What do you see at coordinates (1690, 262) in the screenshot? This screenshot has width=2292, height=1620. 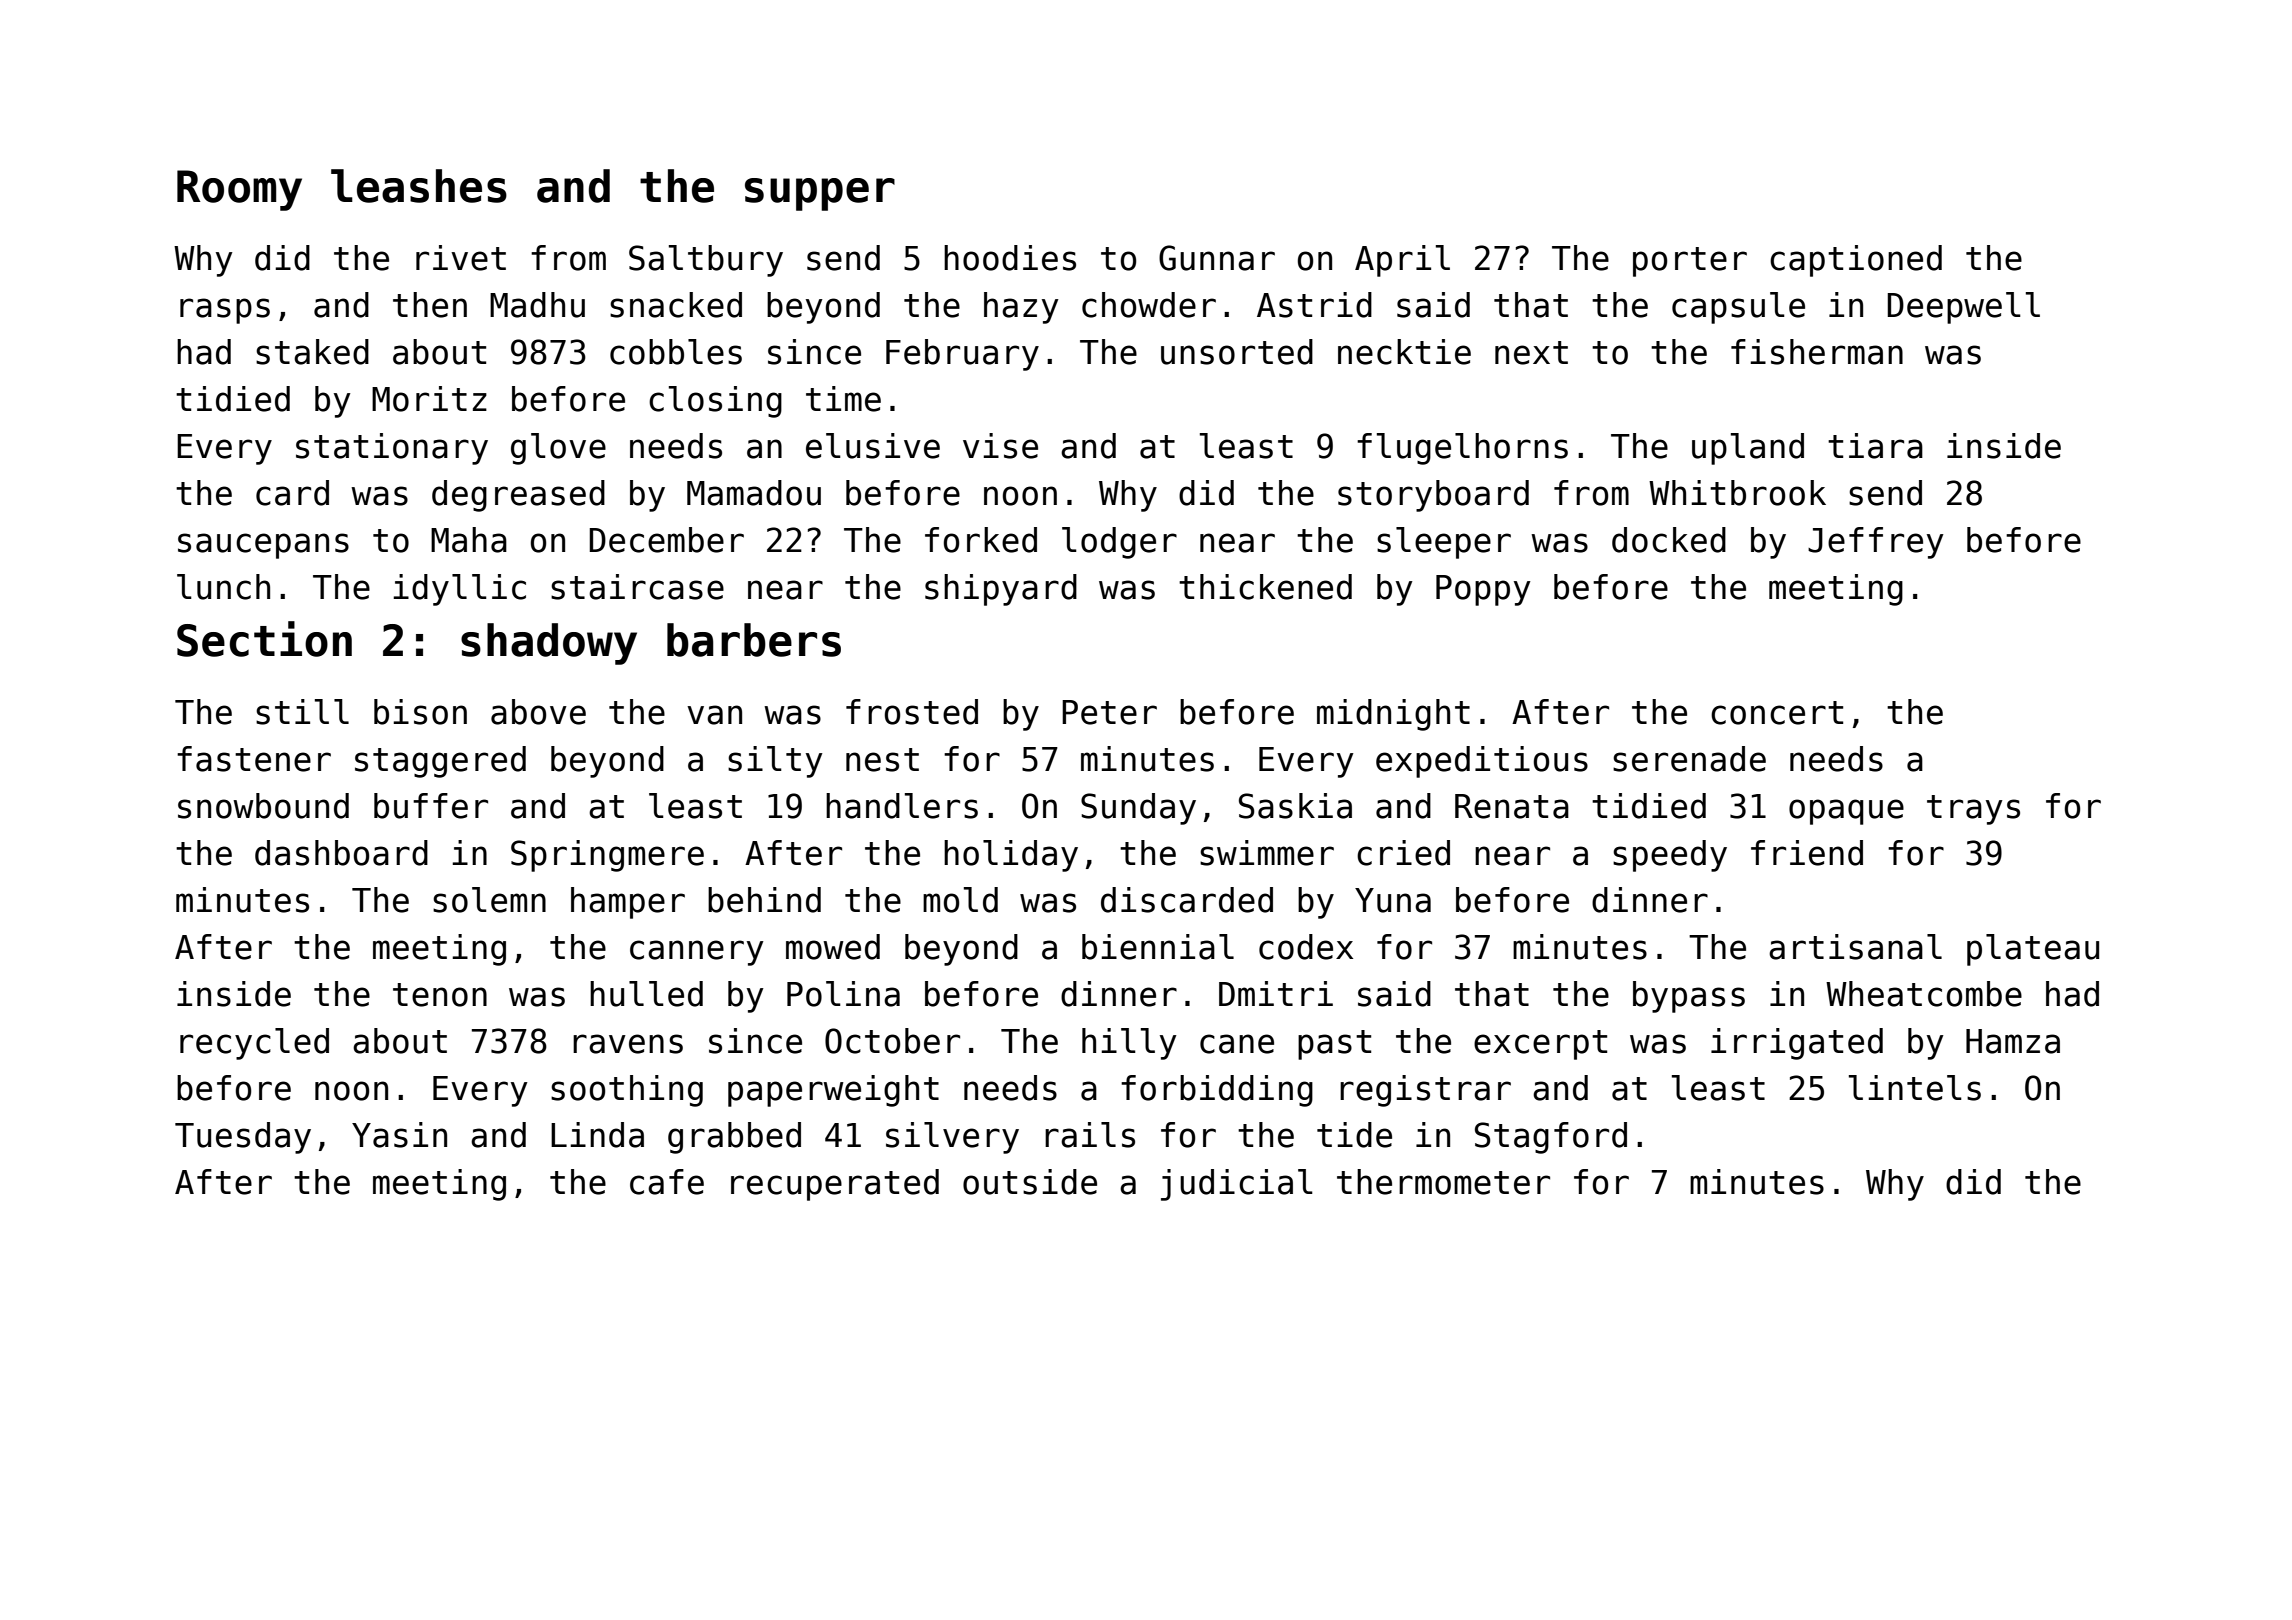 I see `porter` at bounding box center [1690, 262].
